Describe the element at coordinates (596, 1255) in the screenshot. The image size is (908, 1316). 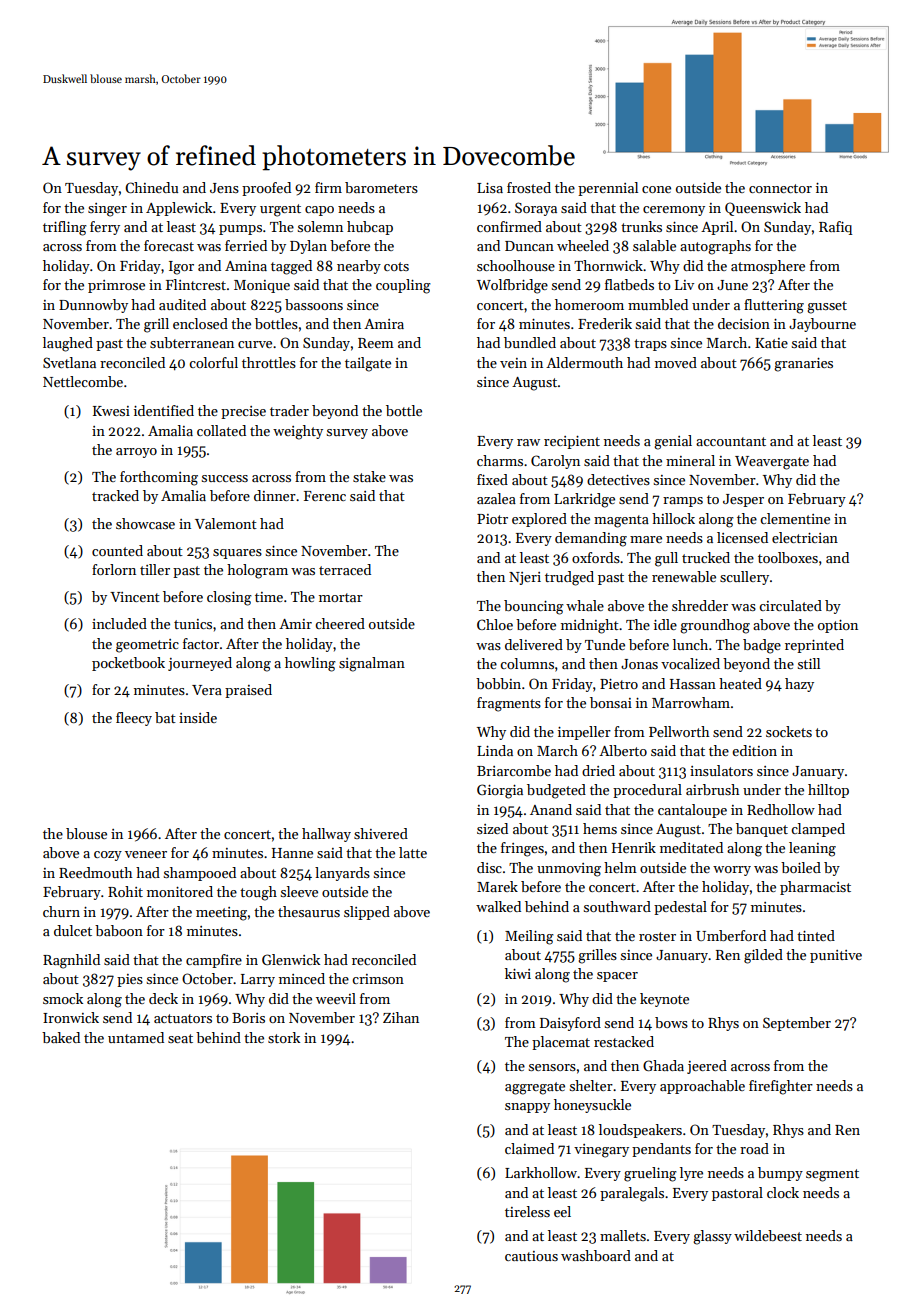
I see `washboard` at that location.
